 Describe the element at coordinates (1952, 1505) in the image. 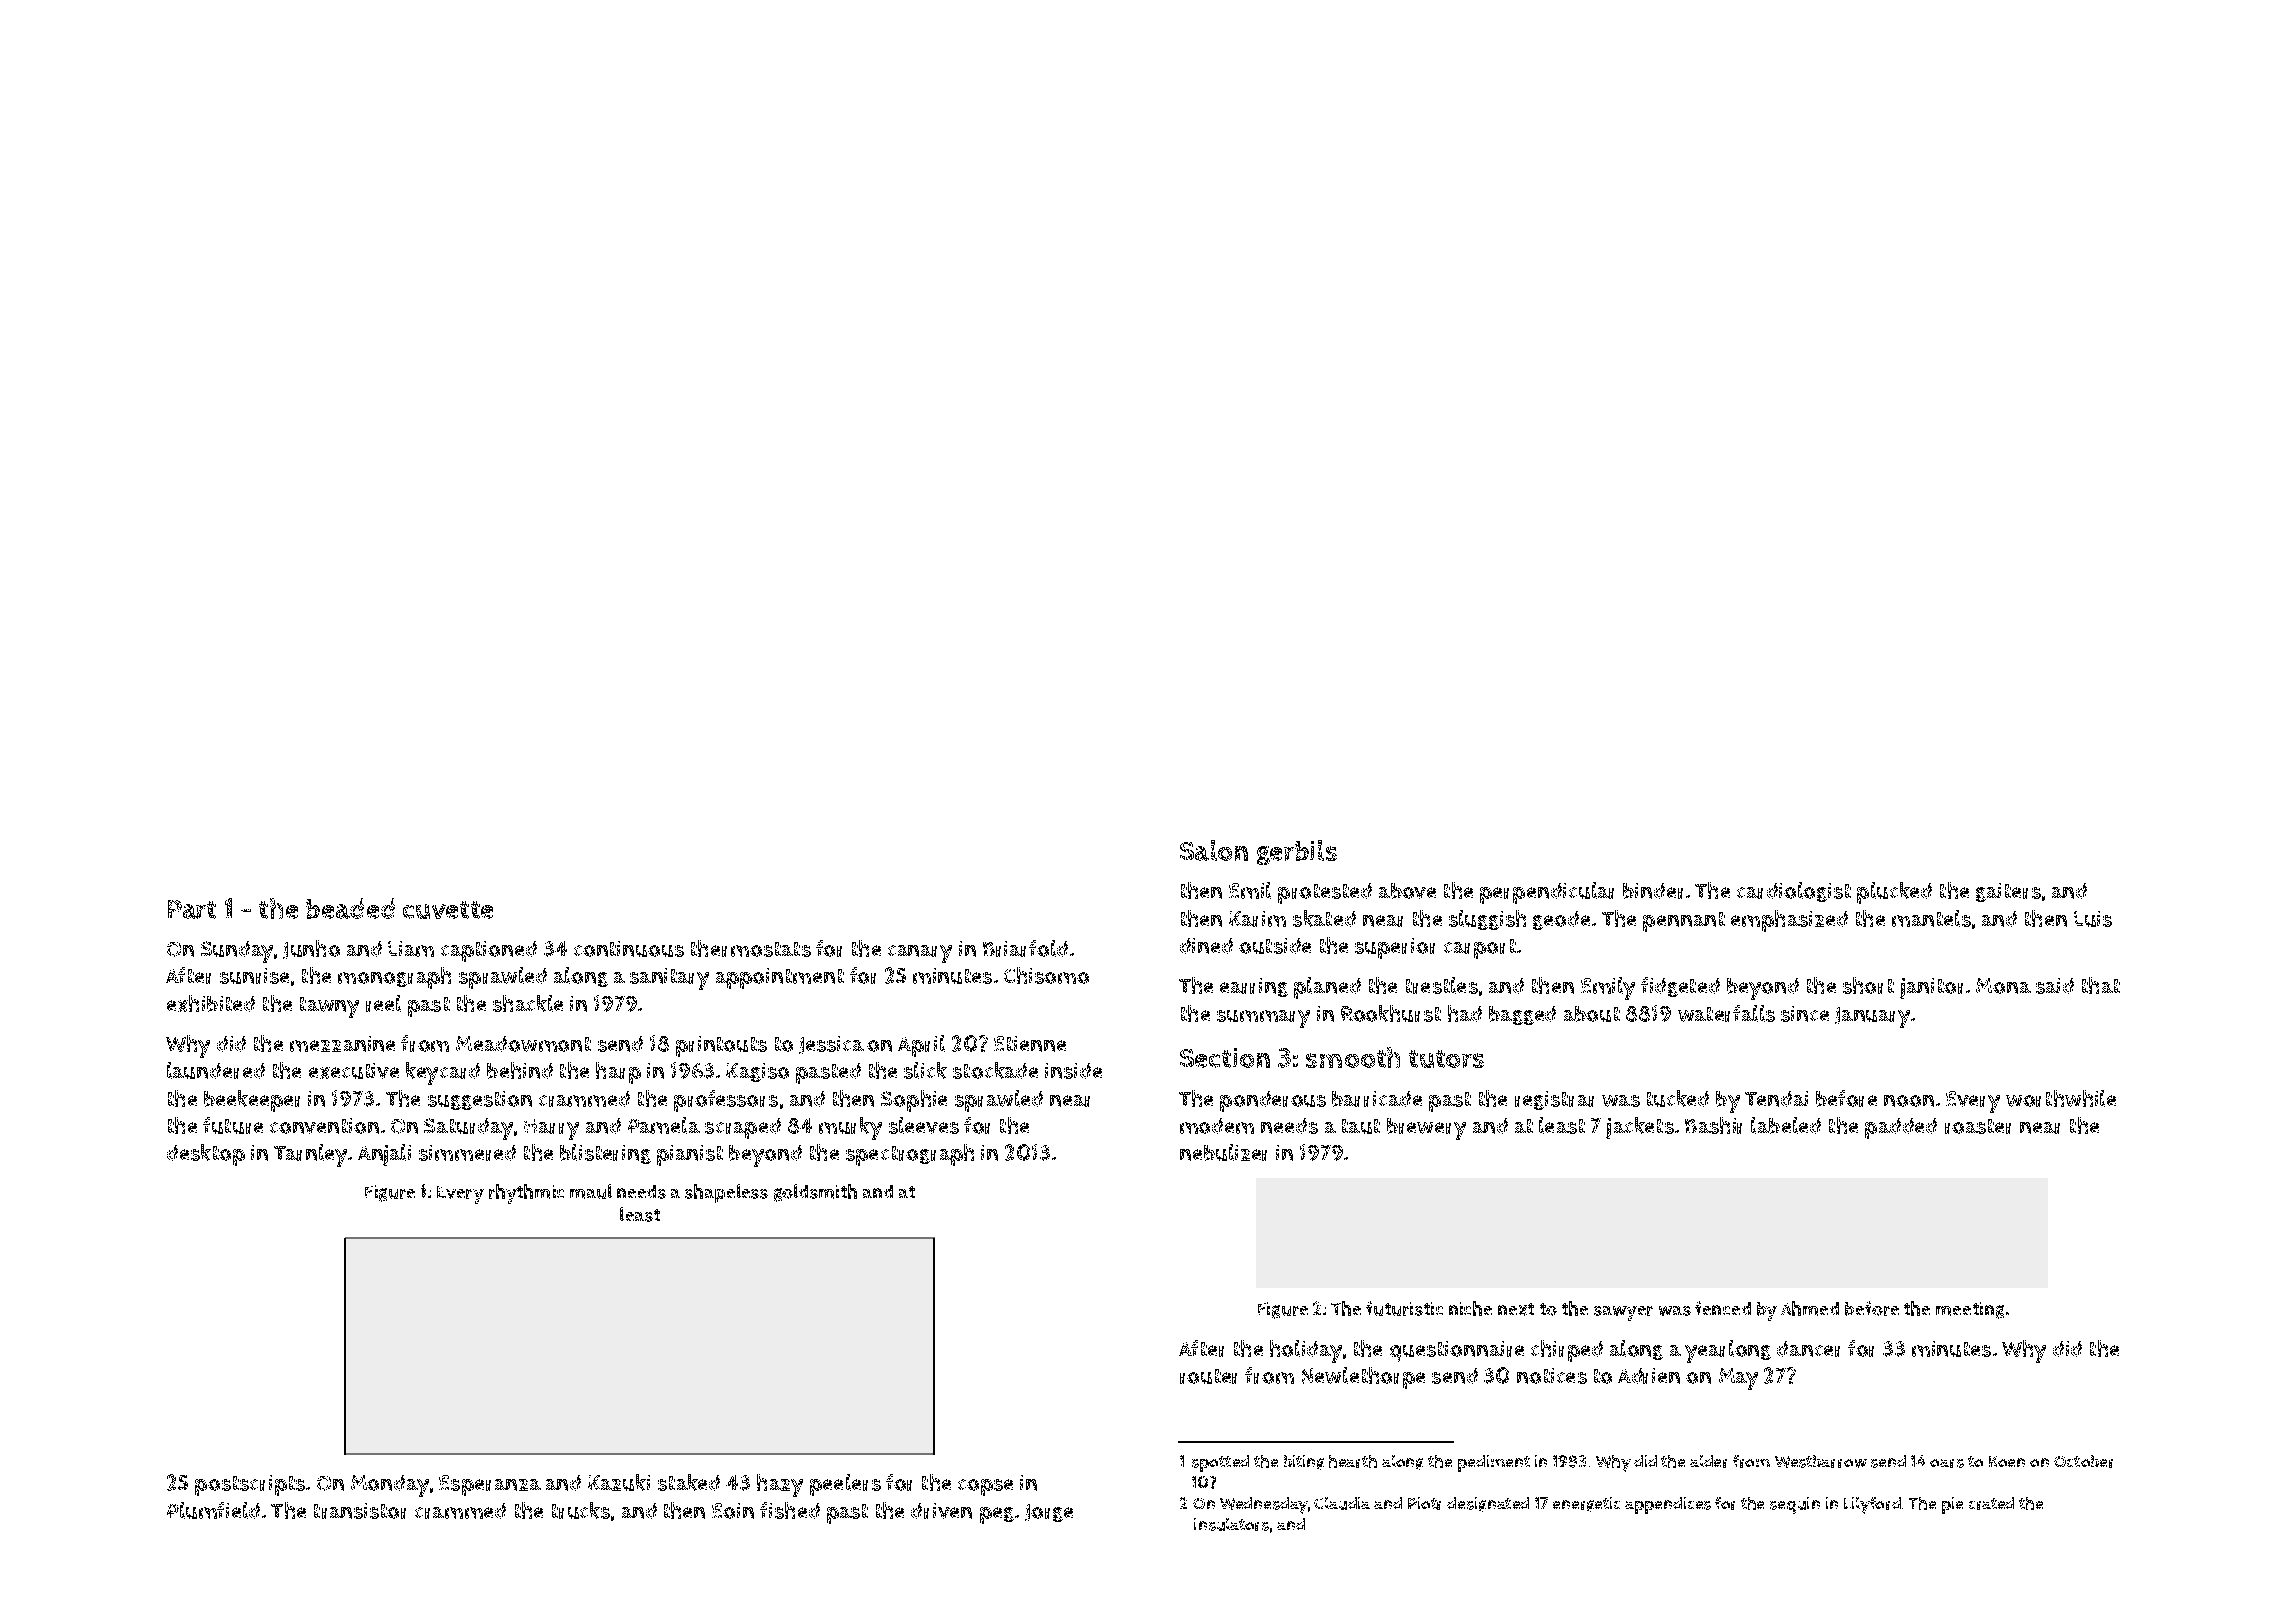

I see `pie` at that location.
